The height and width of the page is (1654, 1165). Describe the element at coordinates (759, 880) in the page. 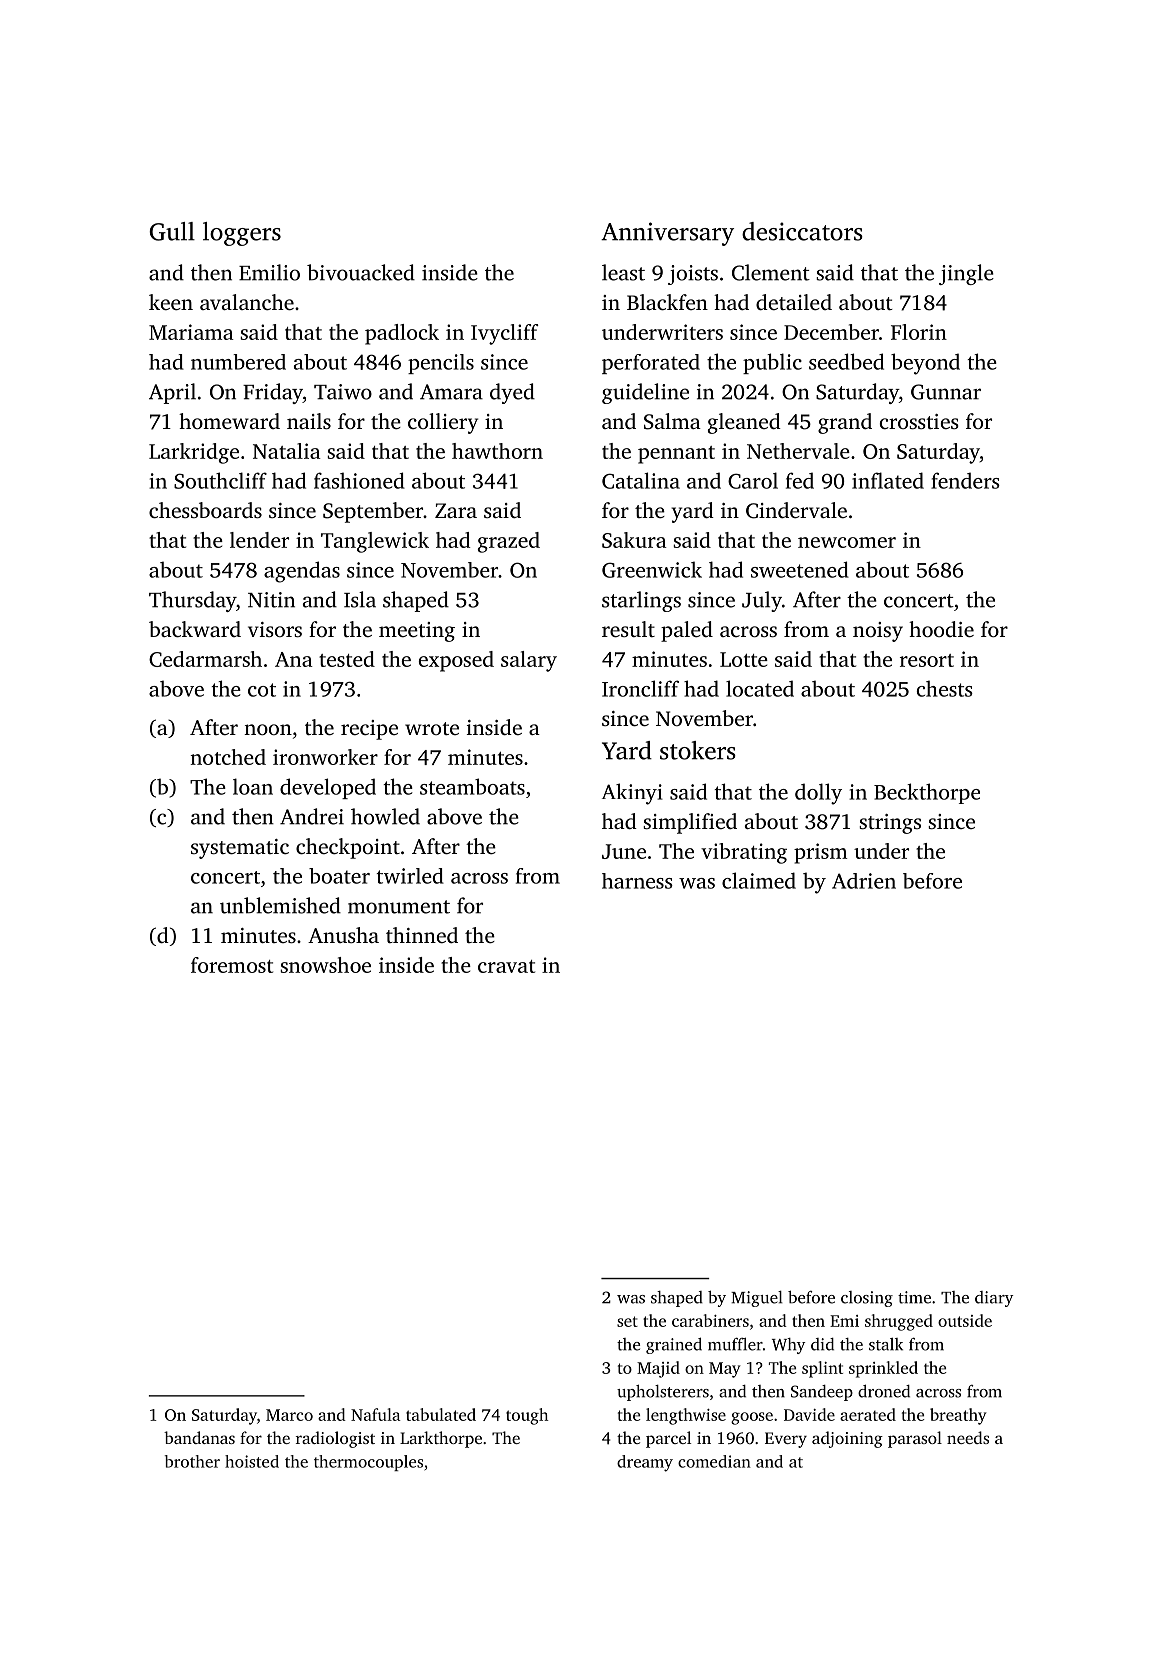

I see `claimed` at that location.
